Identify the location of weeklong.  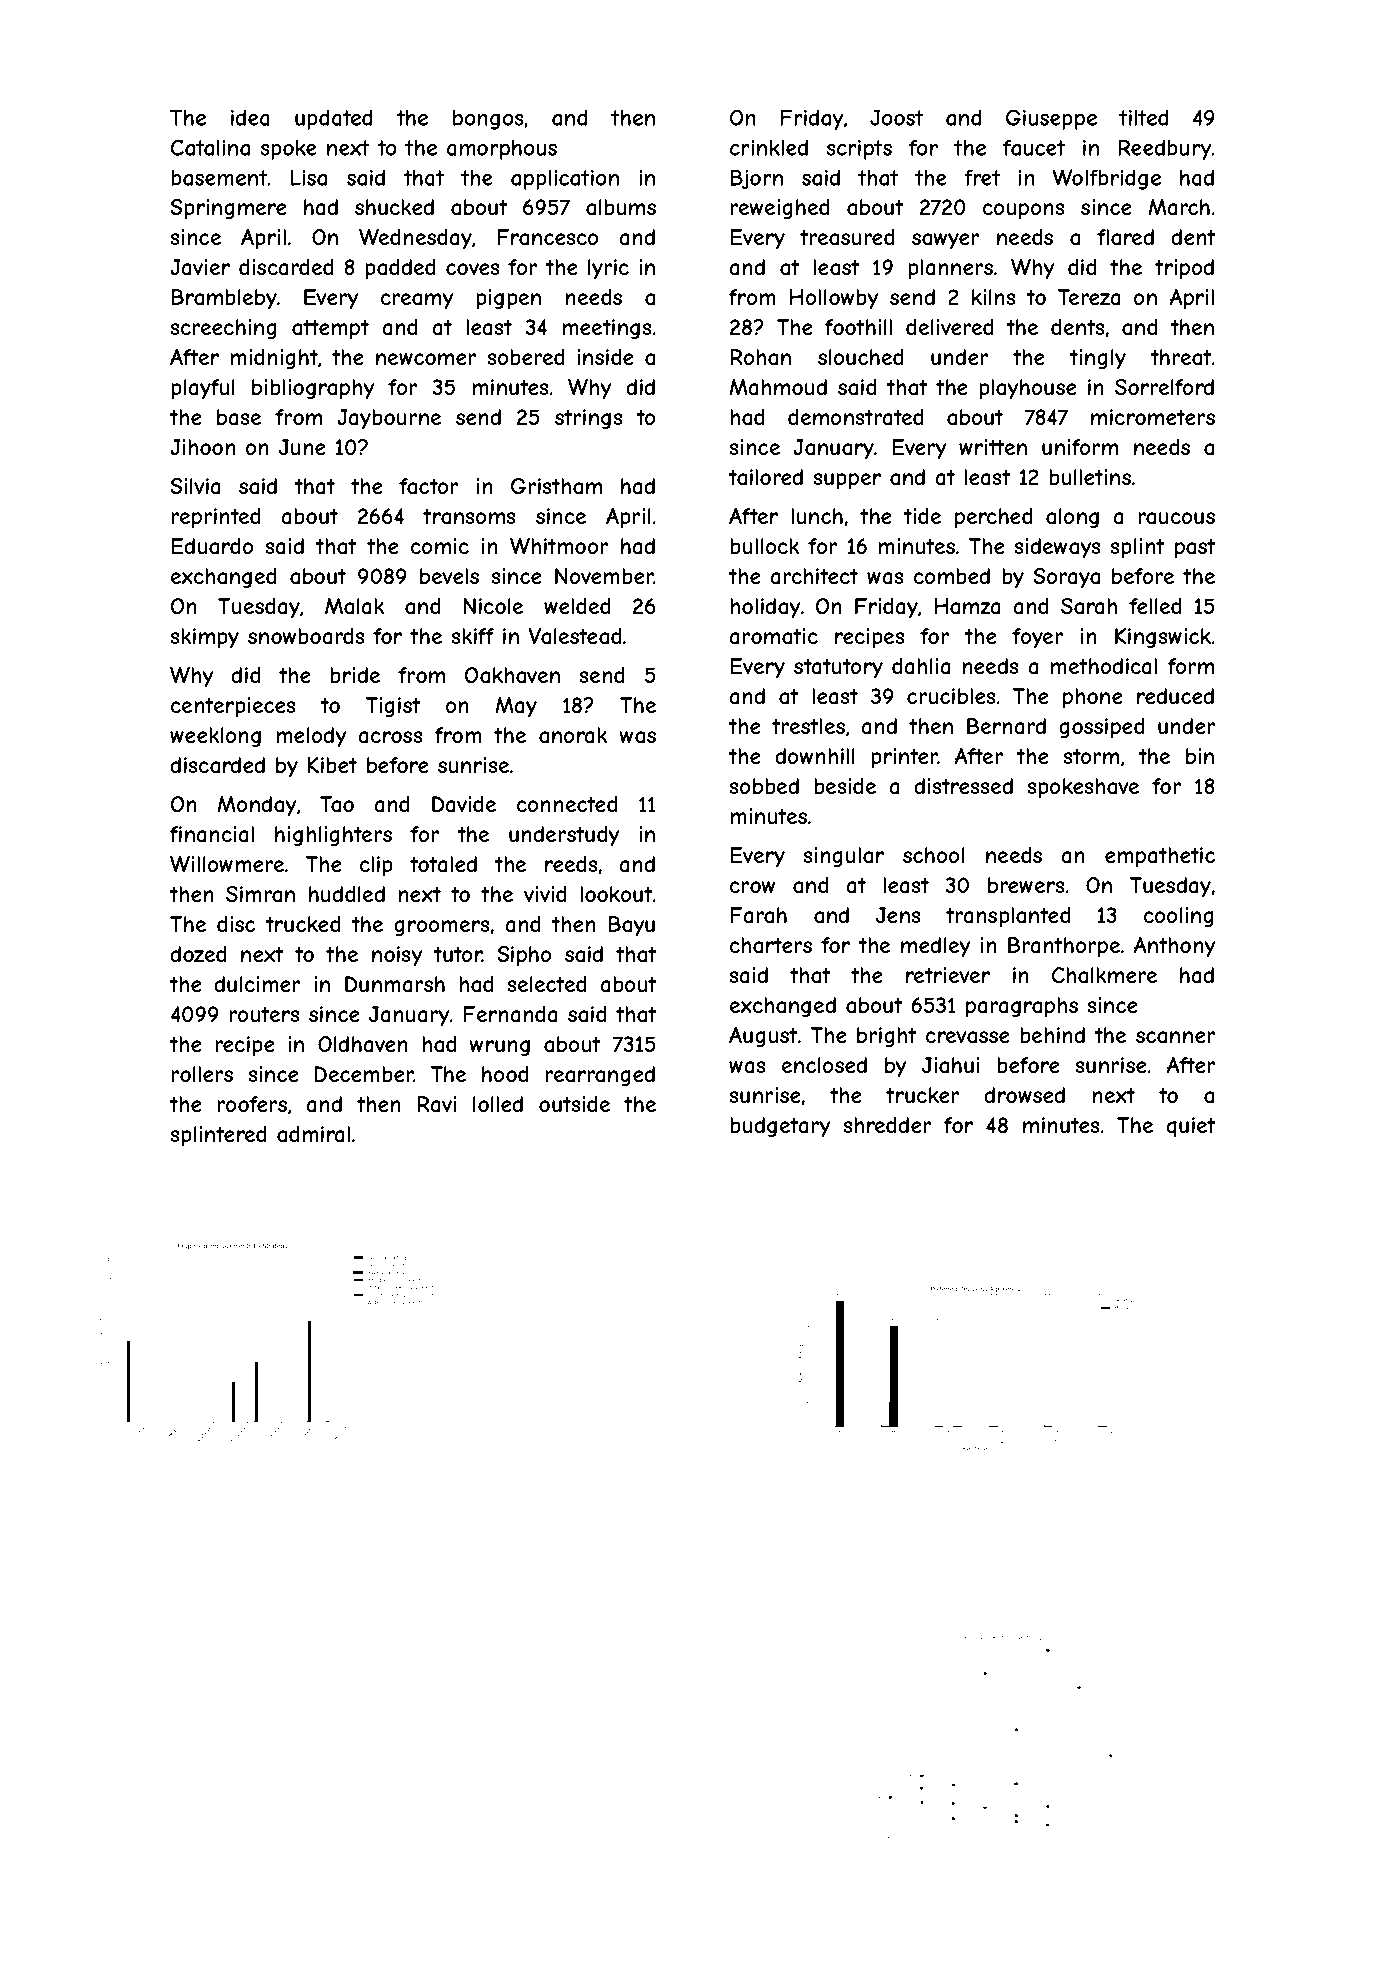
(215, 737).
